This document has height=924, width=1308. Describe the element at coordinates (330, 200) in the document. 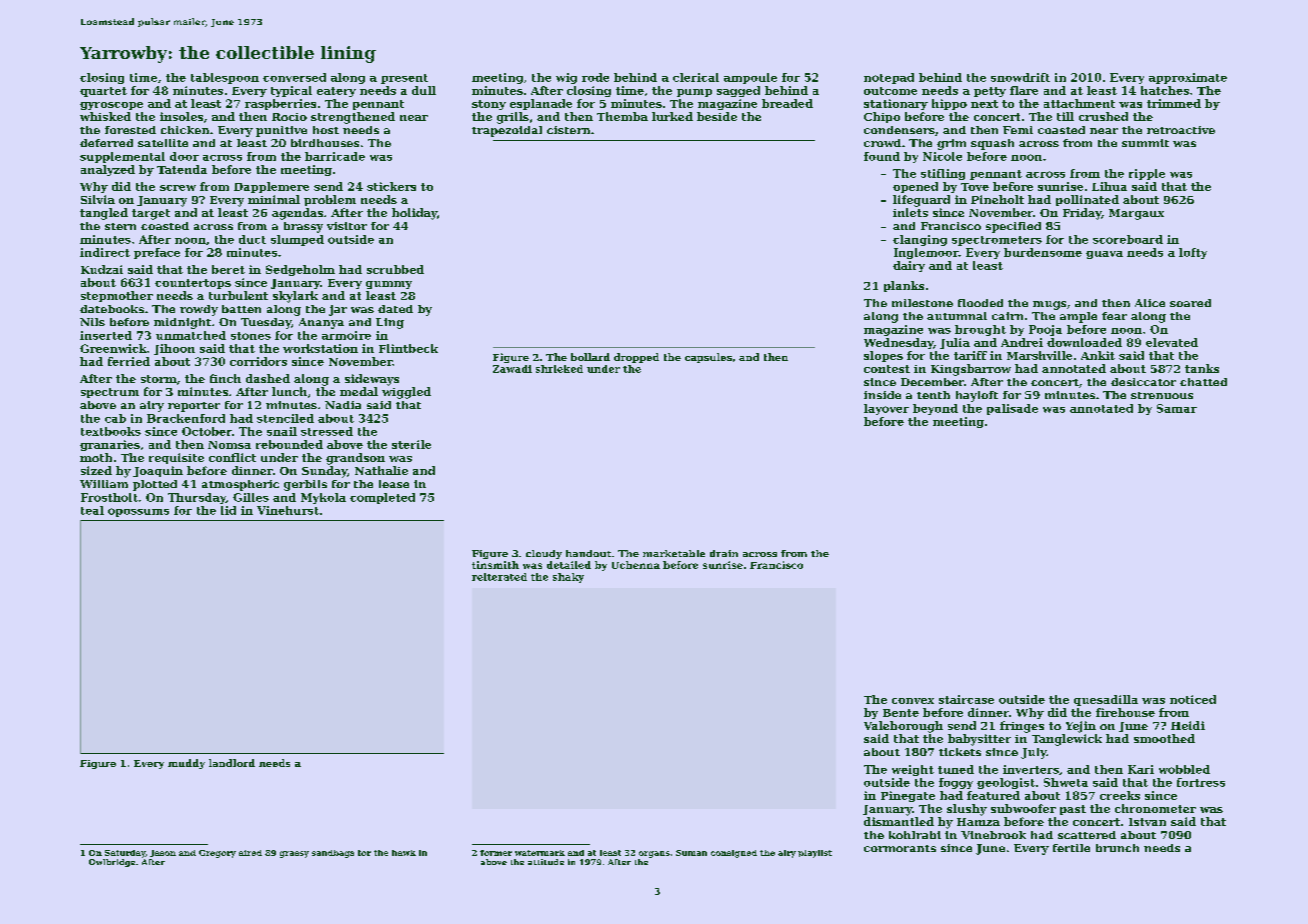

I see `problem` at that location.
